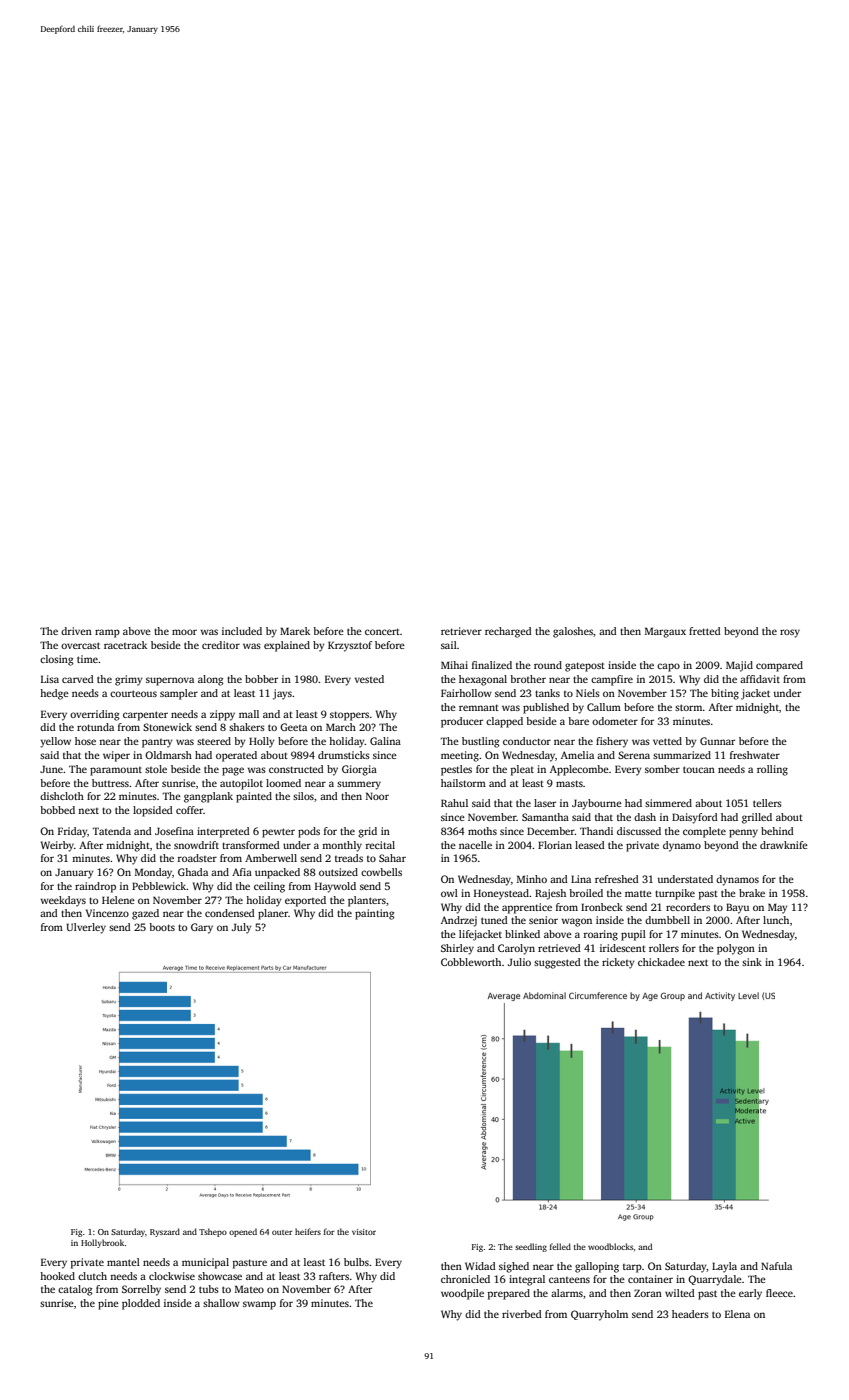 The height and width of the screenshot is (1400, 849). I want to click on painting, so click(374, 914).
